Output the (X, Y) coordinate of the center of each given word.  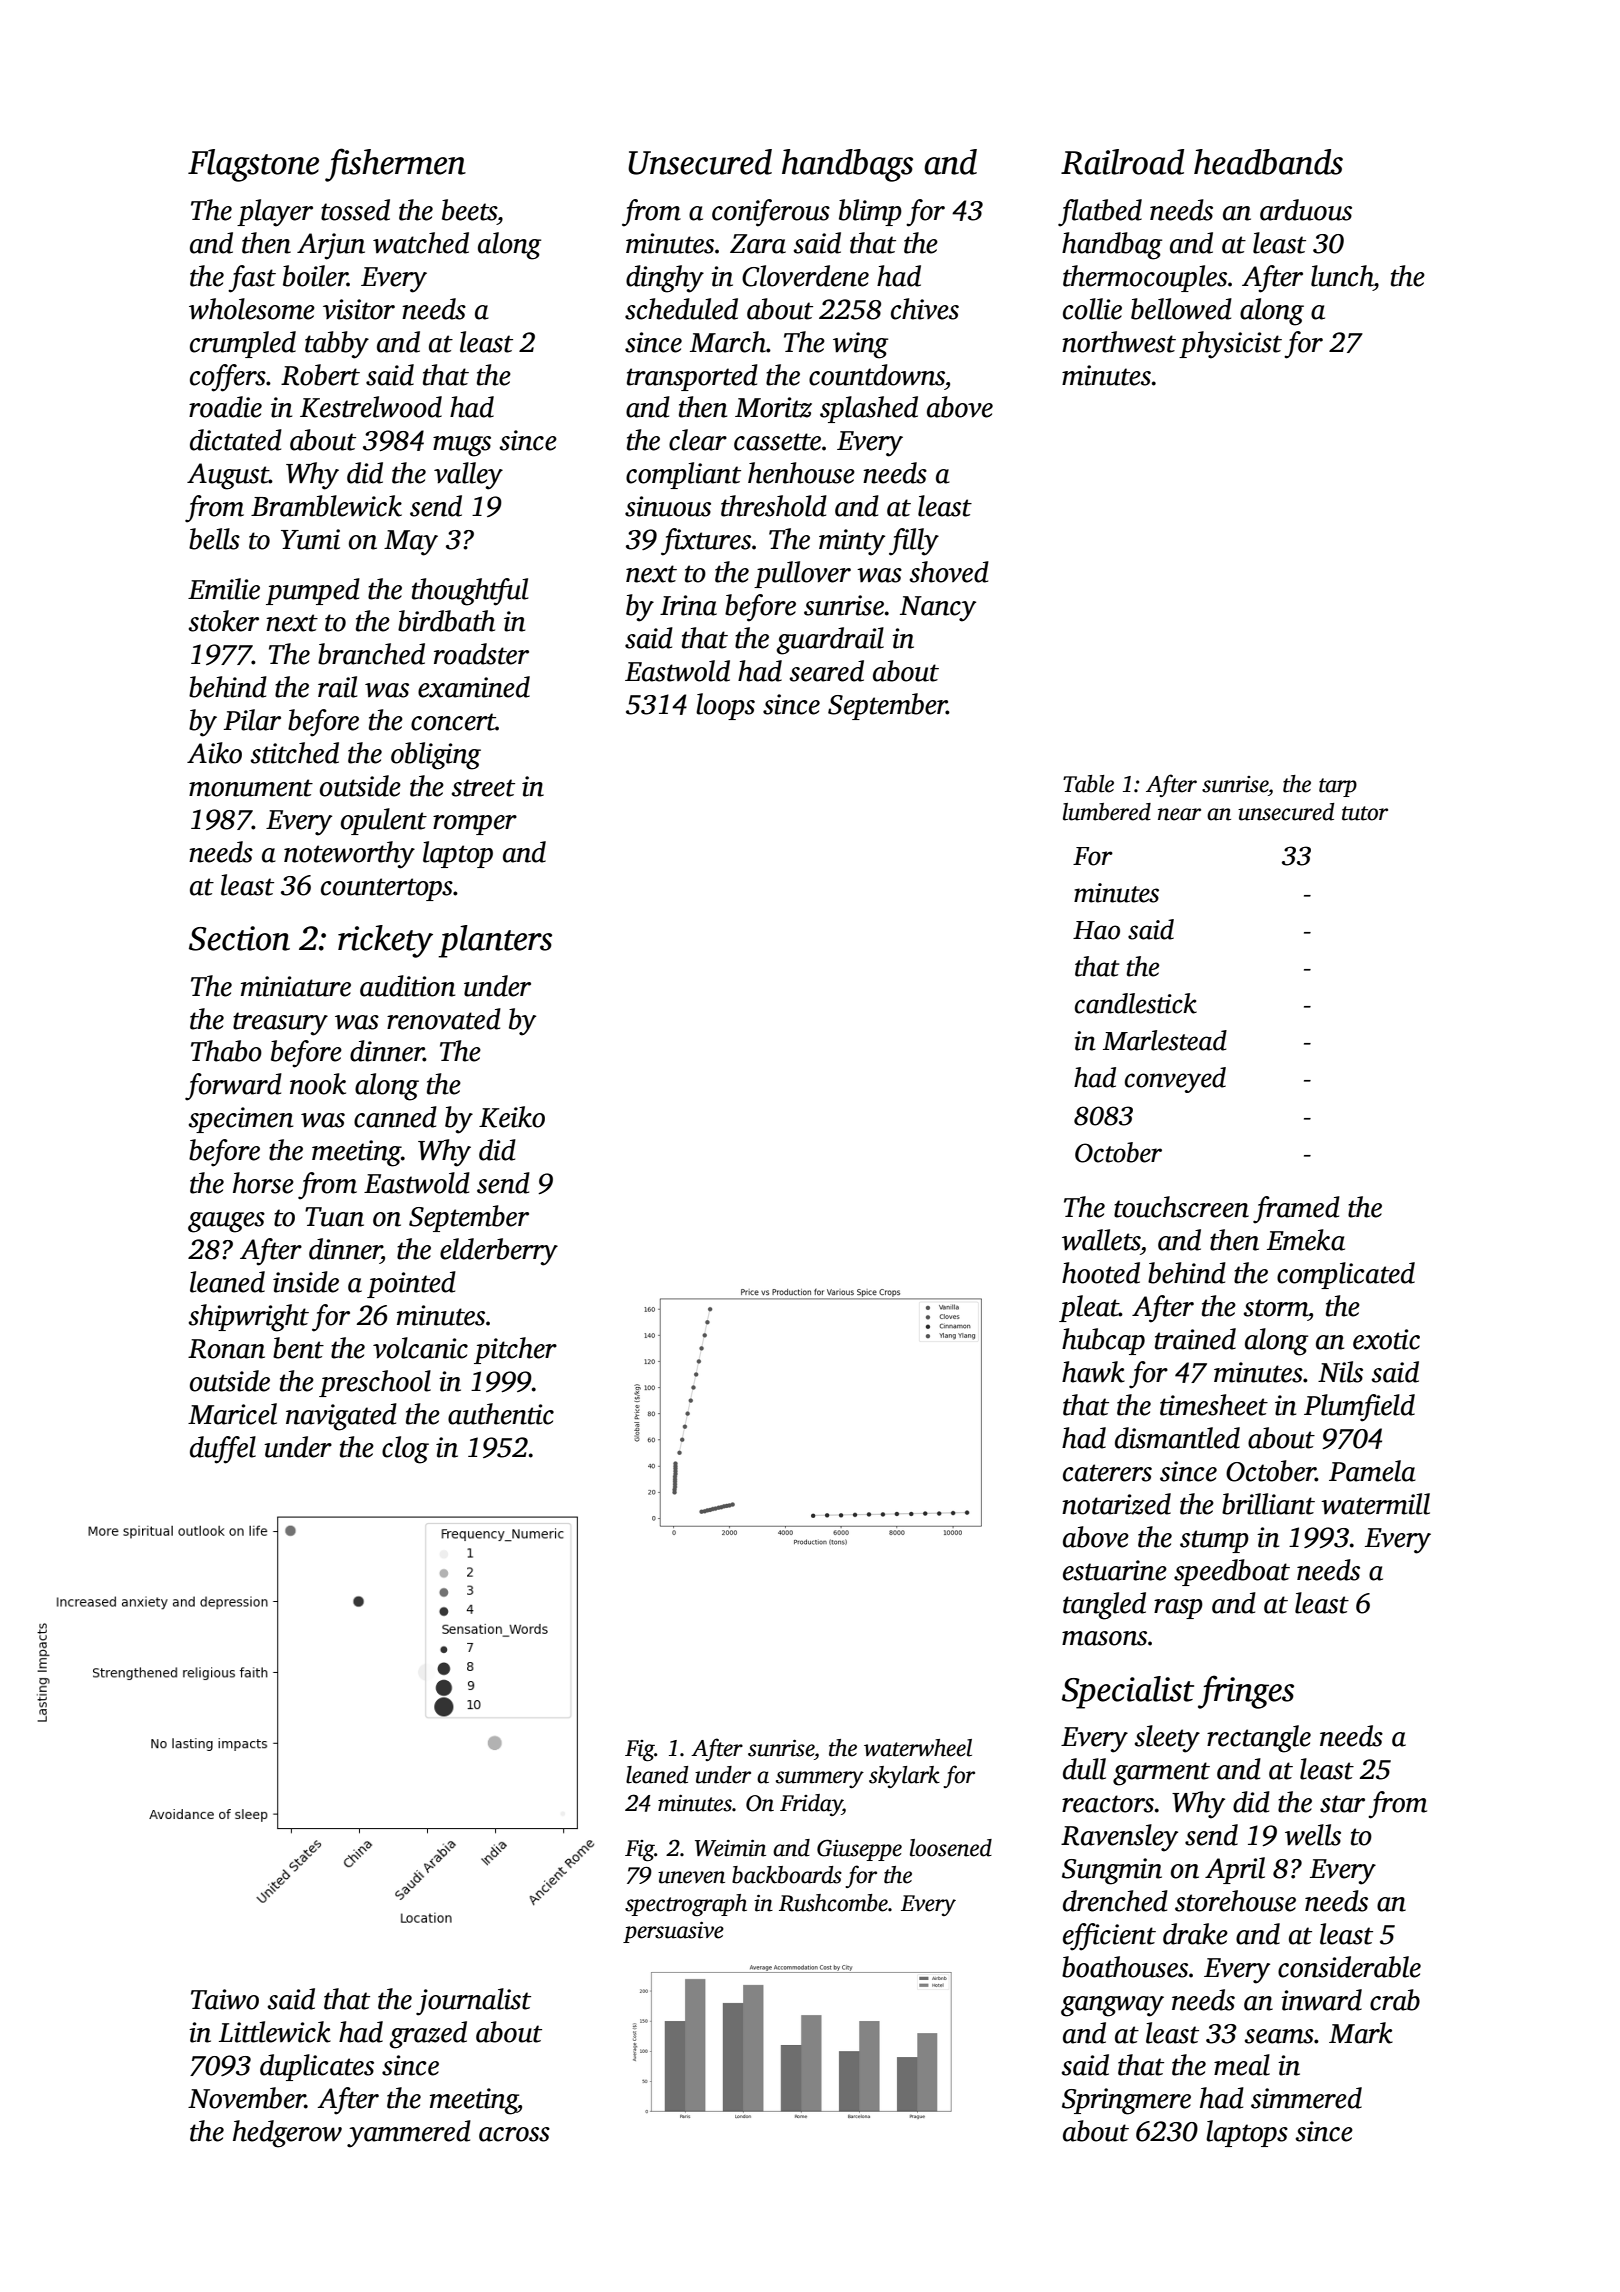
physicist (1230, 345)
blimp (870, 212)
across (514, 2134)
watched (421, 243)
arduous (1306, 210)
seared (826, 671)
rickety (385, 941)
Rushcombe (833, 1903)
